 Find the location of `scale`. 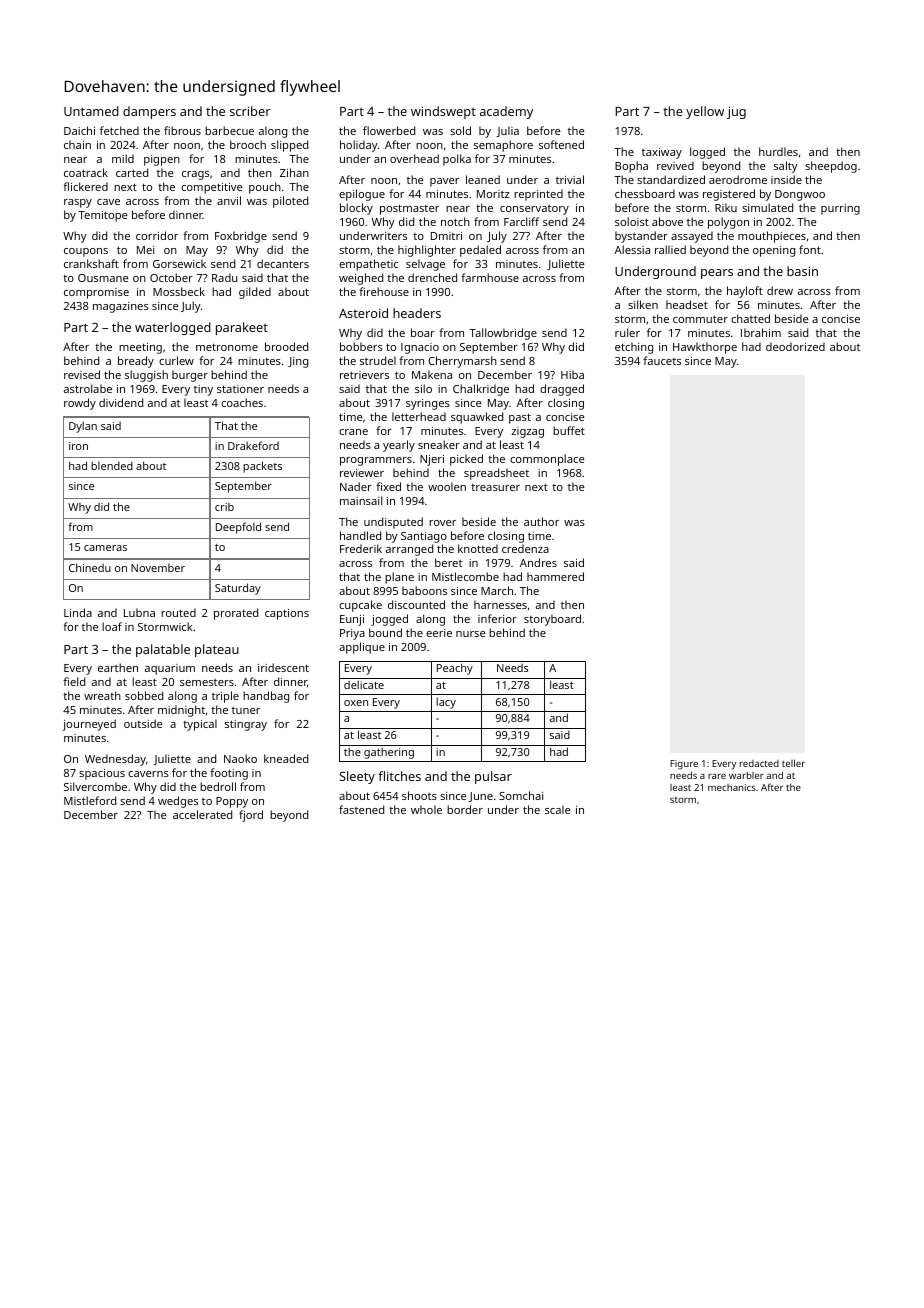

scale is located at coordinates (557, 809).
